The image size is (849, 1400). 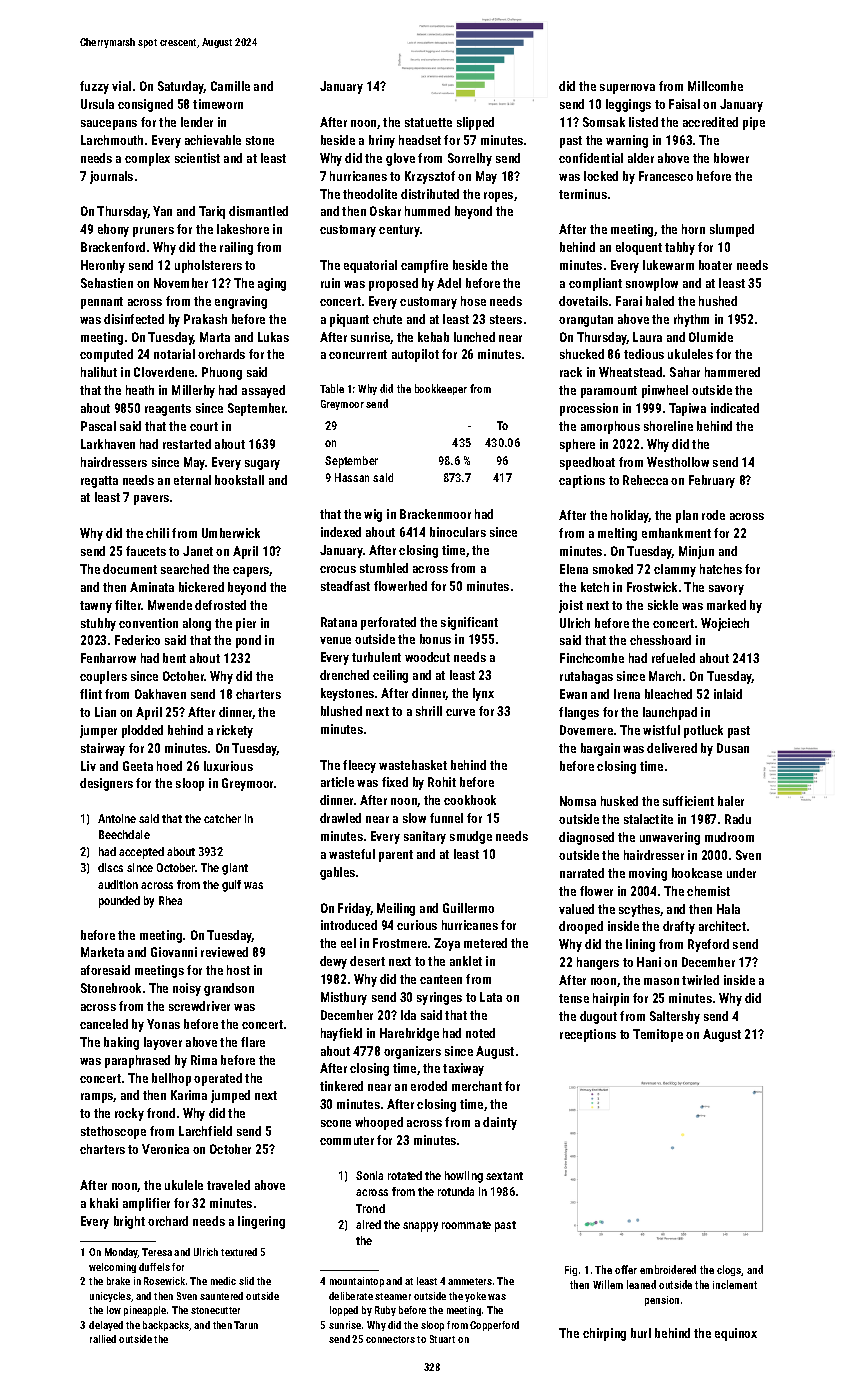 I want to click on flare, so click(x=253, y=1042).
